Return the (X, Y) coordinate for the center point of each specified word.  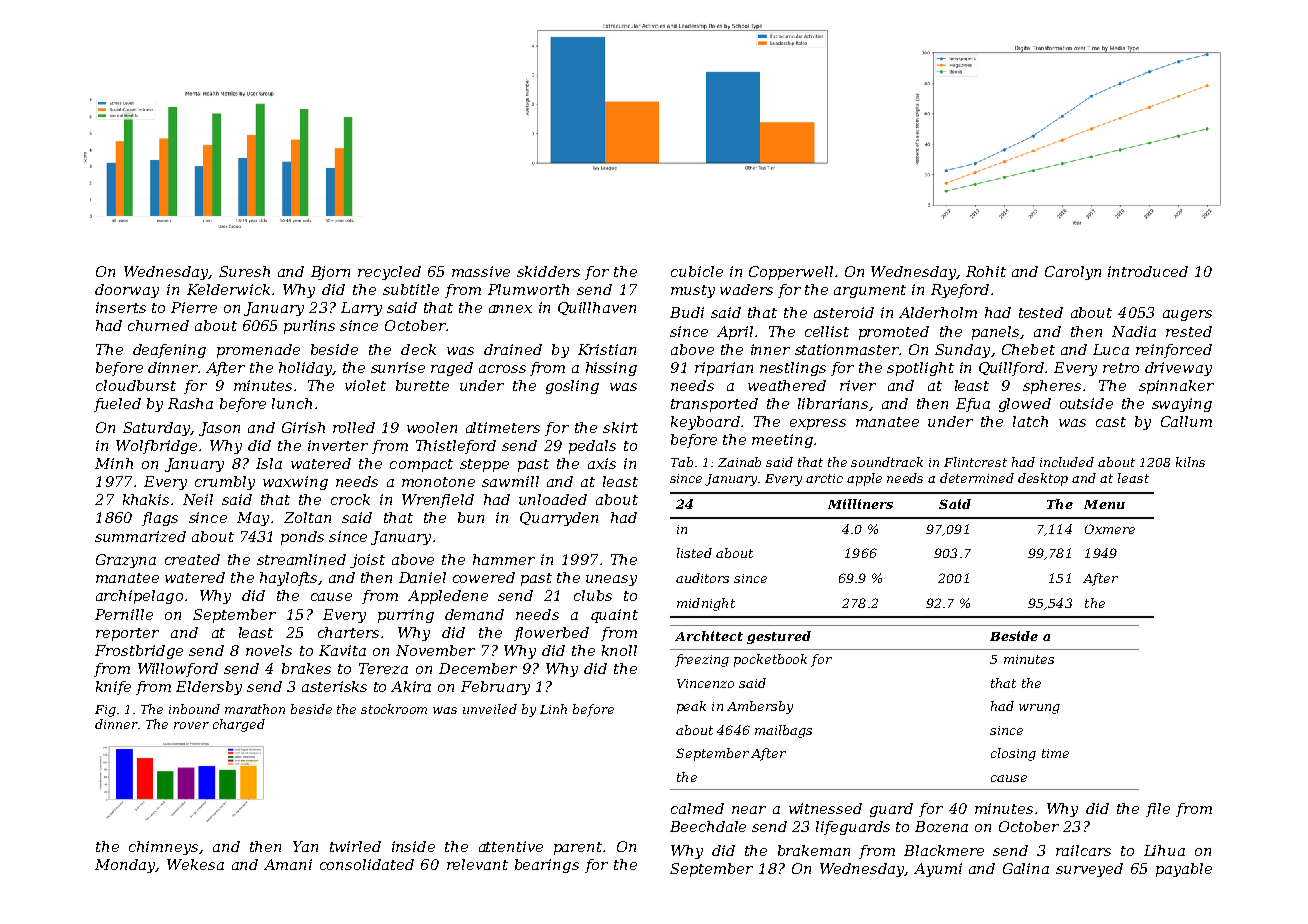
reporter (127, 634)
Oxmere (1110, 529)
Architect (709, 636)
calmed (697, 808)
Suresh (244, 271)
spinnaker (1176, 387)
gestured (779, 637)
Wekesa (195, 864)
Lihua (1164, 850)
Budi (687, 312)
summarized (140, 536)
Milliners (860, 504)
